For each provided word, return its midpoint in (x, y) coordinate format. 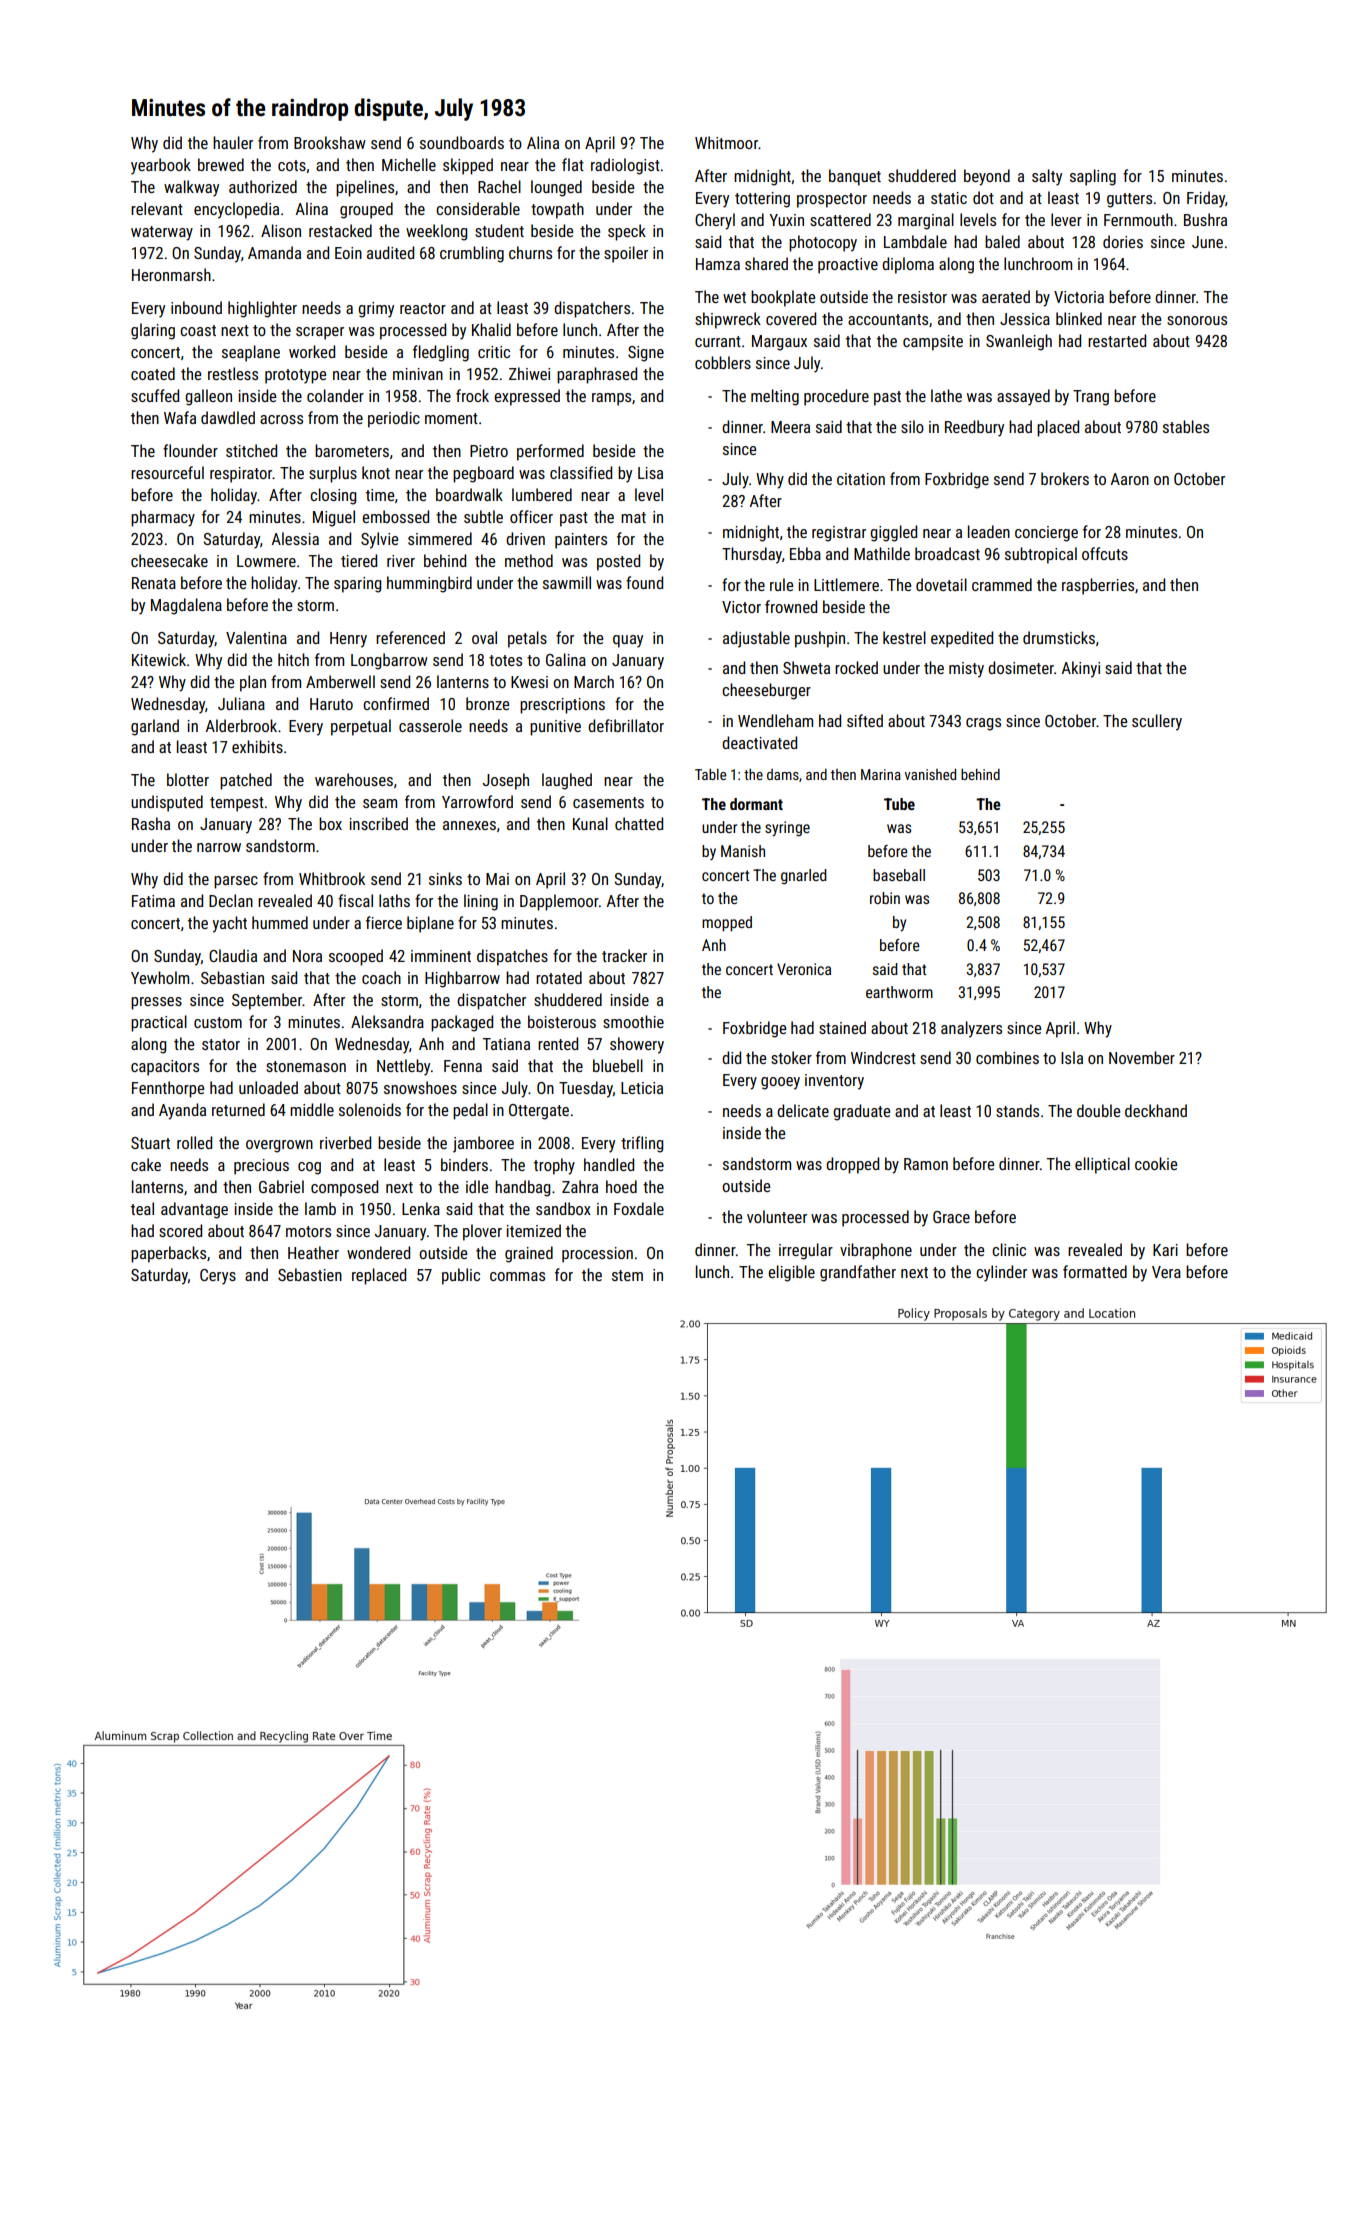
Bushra (1205, 219)
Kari (1165, 1250)
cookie (1156, 1163)
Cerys (218, 1277)
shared (766, 263)
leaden (989, 531)
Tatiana (506, 1044)
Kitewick (159, 659)
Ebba (805, 553)
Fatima (153, 901)
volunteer (777, 1216)
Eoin (348, 253)
